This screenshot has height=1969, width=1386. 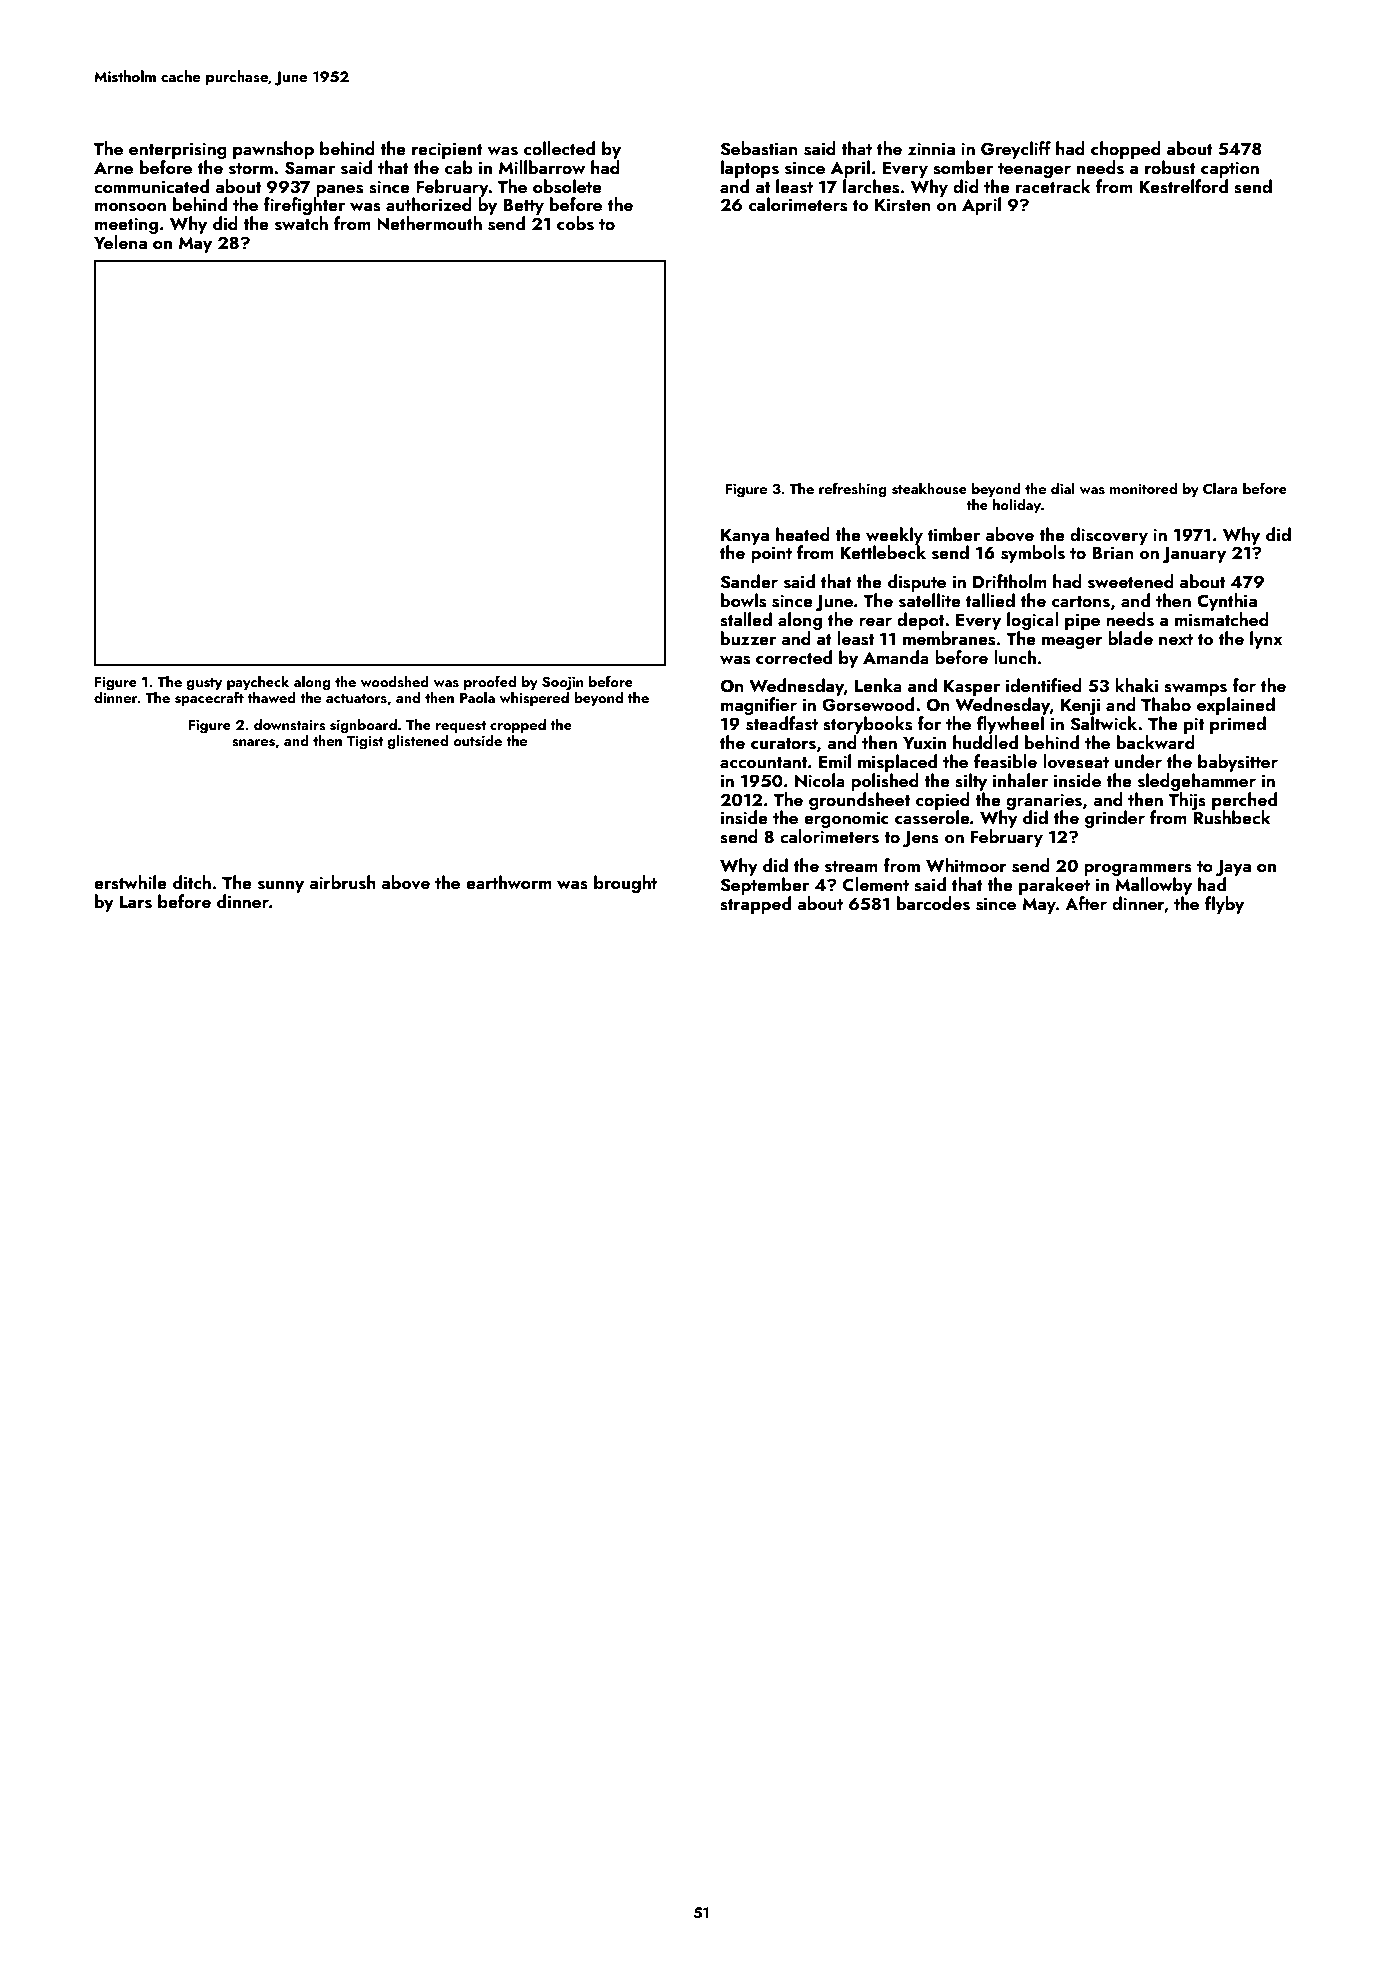 What do you see at coordinates (1143, 488) in the screenshot?
I see `monitored` at bounding box center [1143, 488].
